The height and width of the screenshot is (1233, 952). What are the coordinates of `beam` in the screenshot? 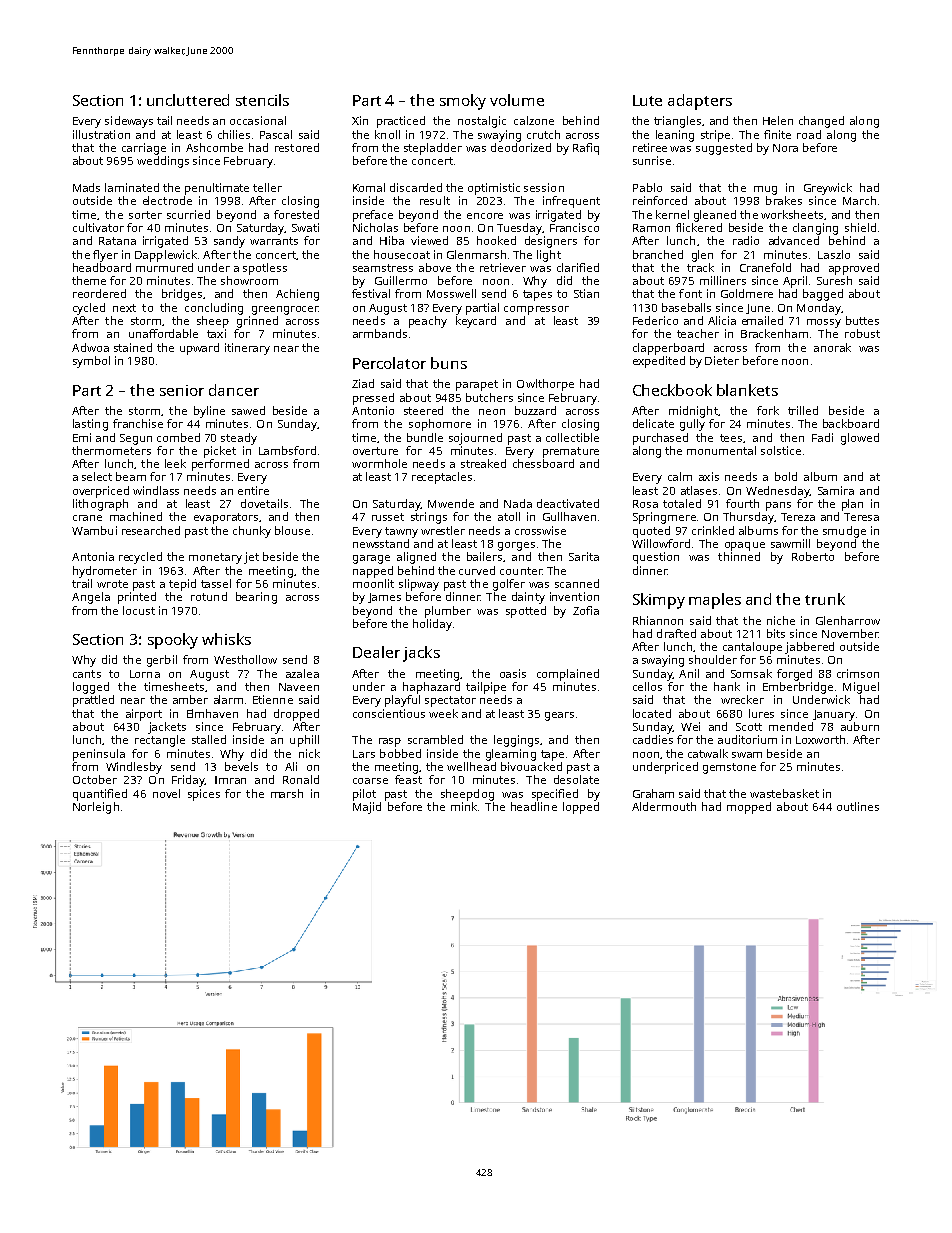 It's located at (131, 476).
